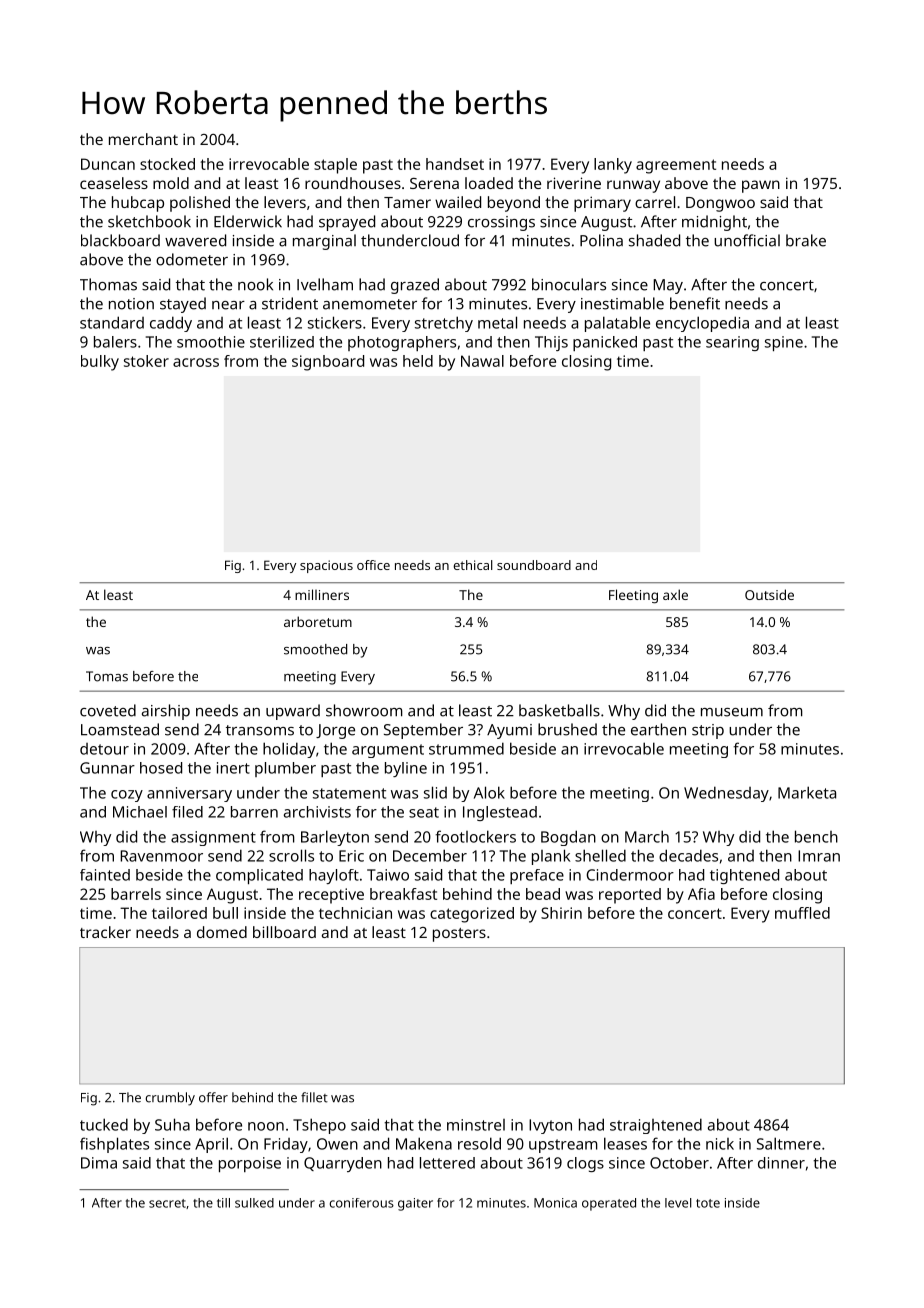 The image size is (924, 1308). Describe the element at coordinates (806, 240) in the screenshot. I see `brake` at that location.
